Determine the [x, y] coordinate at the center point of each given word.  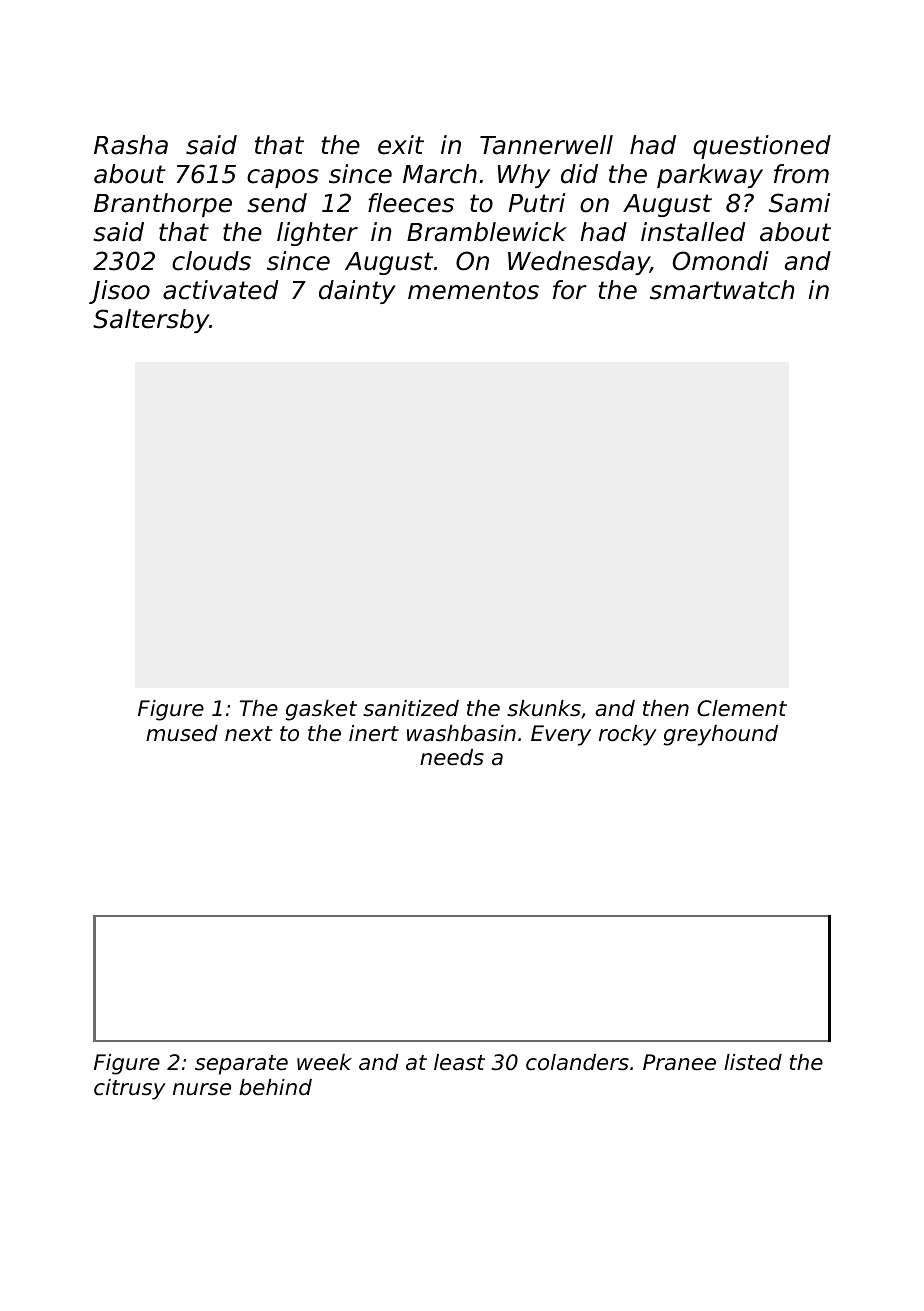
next [249, 734]
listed [753, 1062]
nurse [202, 1089]
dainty [357, 292]
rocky [628, 735]
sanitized [411, 708]
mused [182, 733]
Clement [742, 708]
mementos [473, 290]
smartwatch [722, 290]
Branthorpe [163, 205]
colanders [577, 1062]
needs [452, 757]
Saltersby [151, 321]
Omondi [721, 261]
